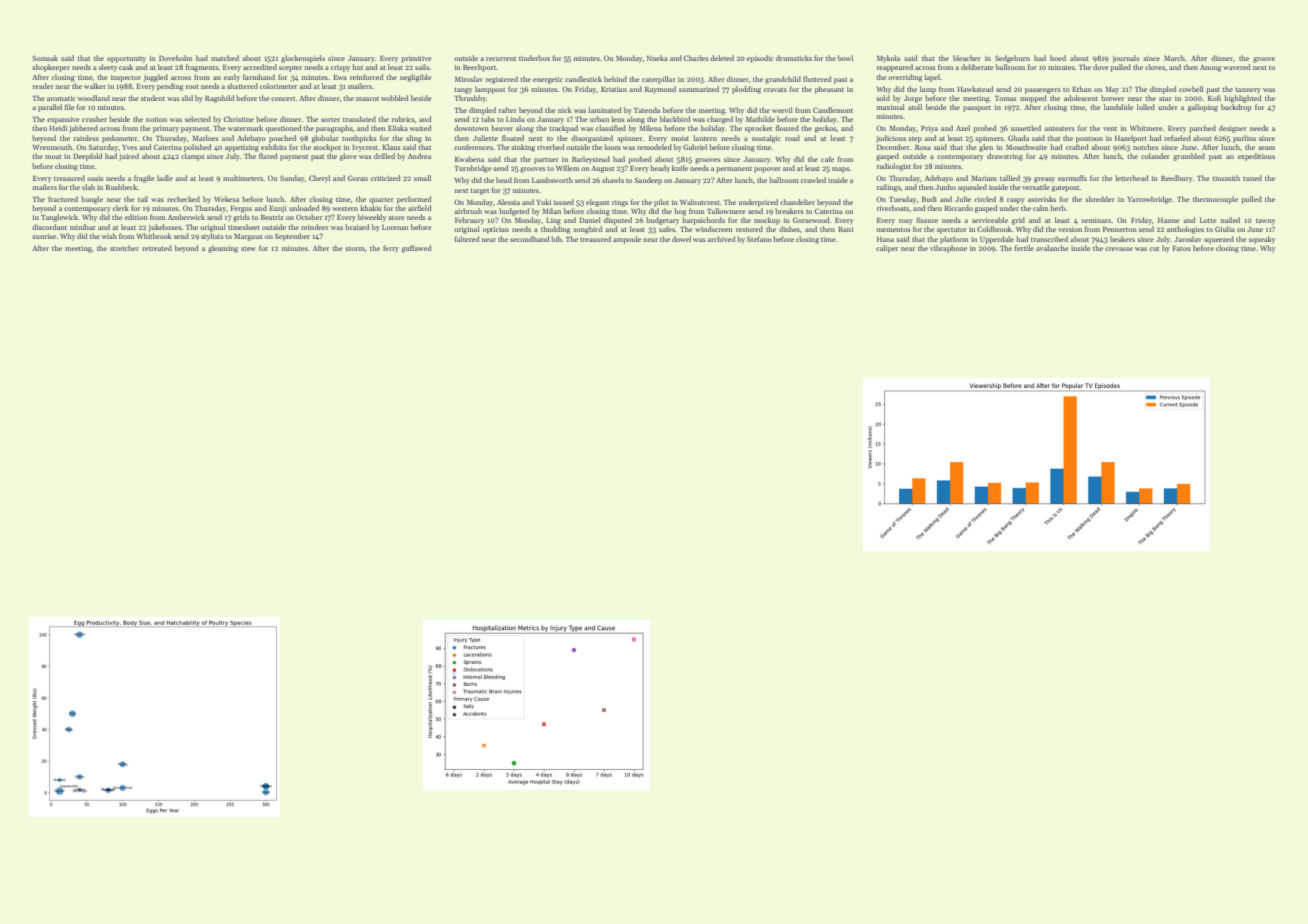  What do you see at coordinates (597, 203) in the screenshot?
I see `elegant` at bounding box center [597, 203].
